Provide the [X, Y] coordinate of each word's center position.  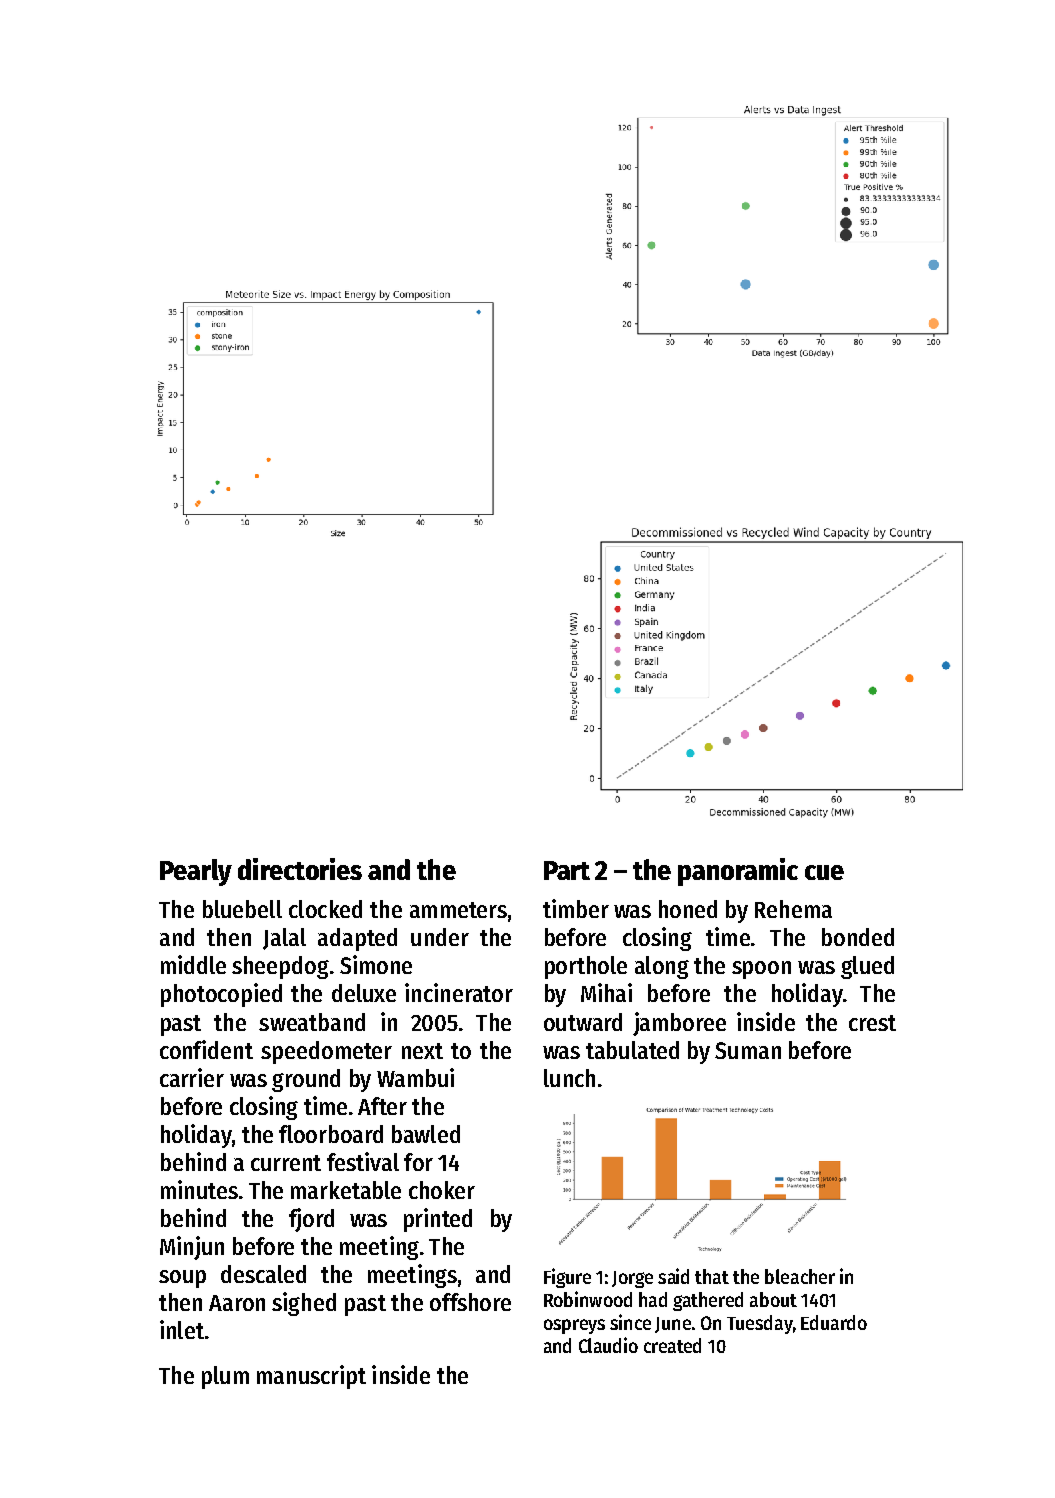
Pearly [196, 872]
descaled [263, 1274]
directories [300, 869]
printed [438, 1220]
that [712, 1276]
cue [824, 872]
